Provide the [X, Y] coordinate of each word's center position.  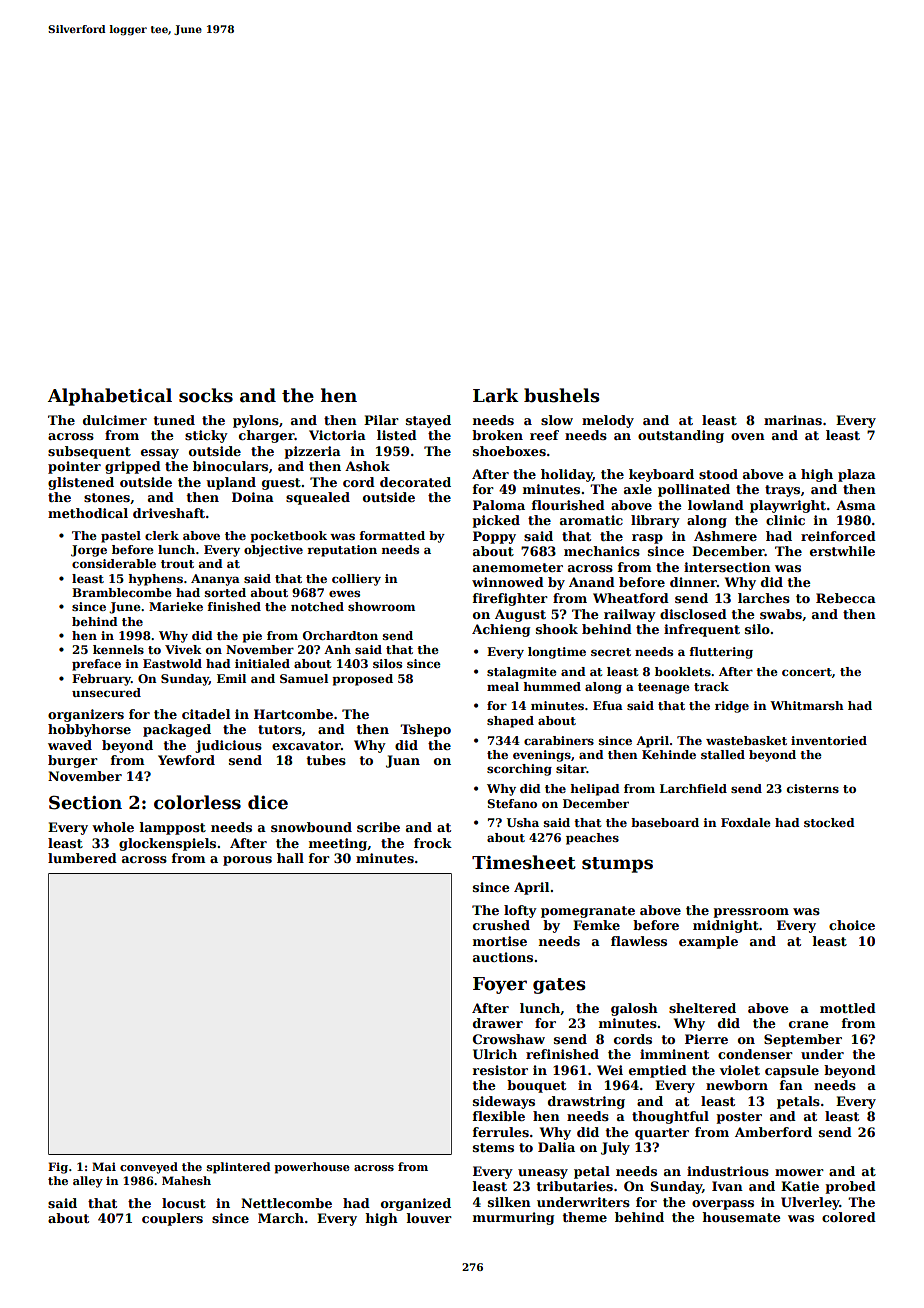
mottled [848, 1008]
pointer [74, 467]
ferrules [501, 1132]
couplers [172, 1219]
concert [807, 672]
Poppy [494, 537]
